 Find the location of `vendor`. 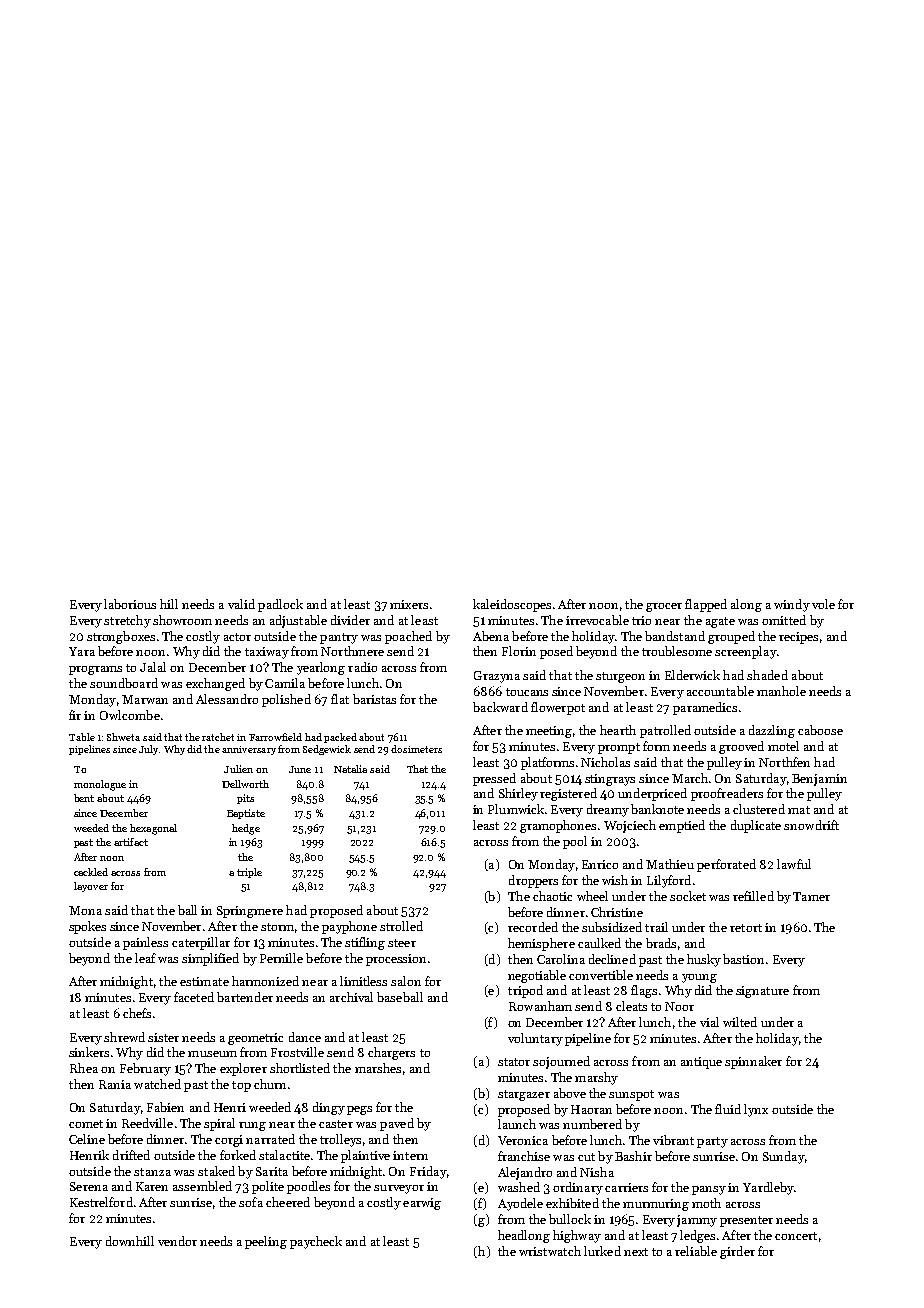

vendor is located at coordinates (177, 1241).
